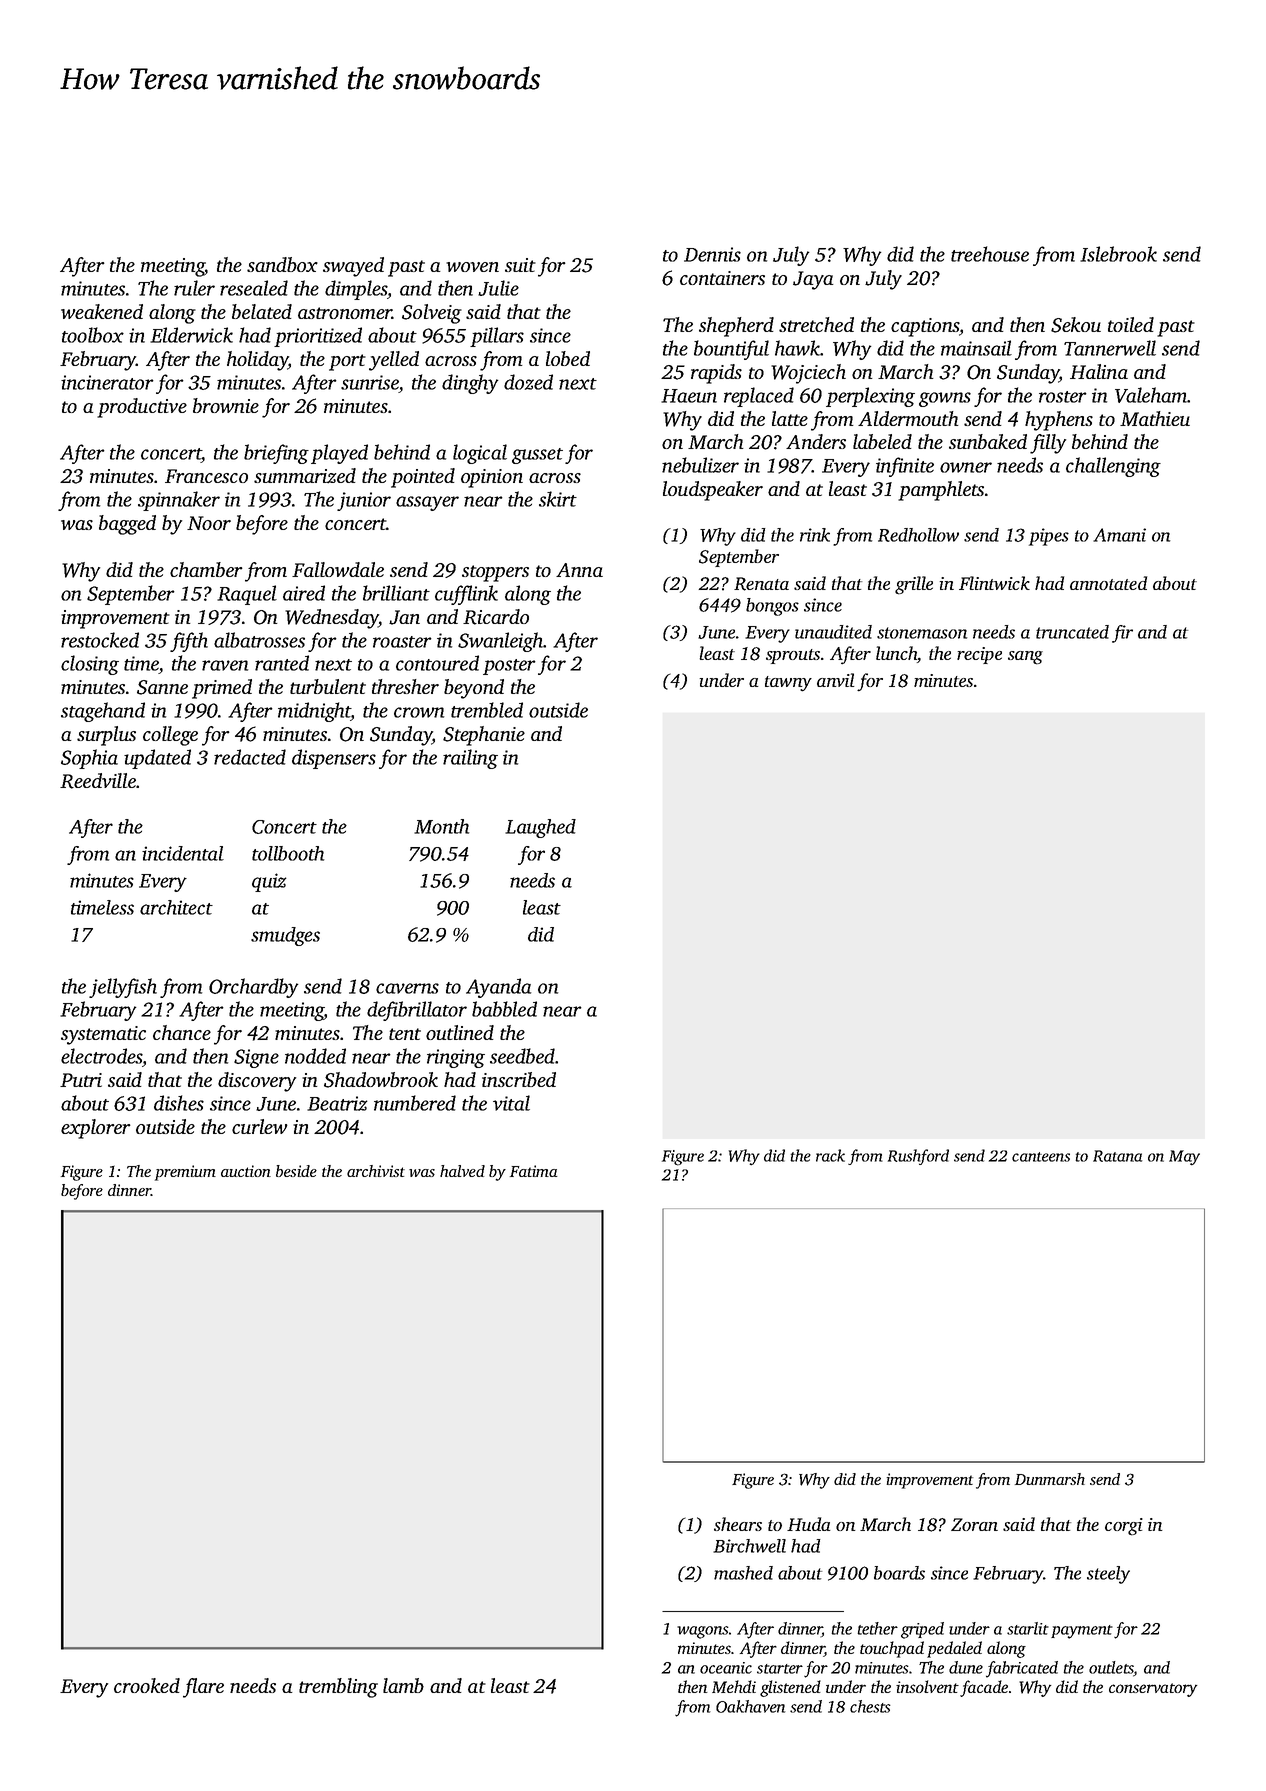 The width and height of the image is (1266, 1791). What do you see at coordinates (191, 335) in the image?
I see `Elderwick` at bounding box center [191, 335].
